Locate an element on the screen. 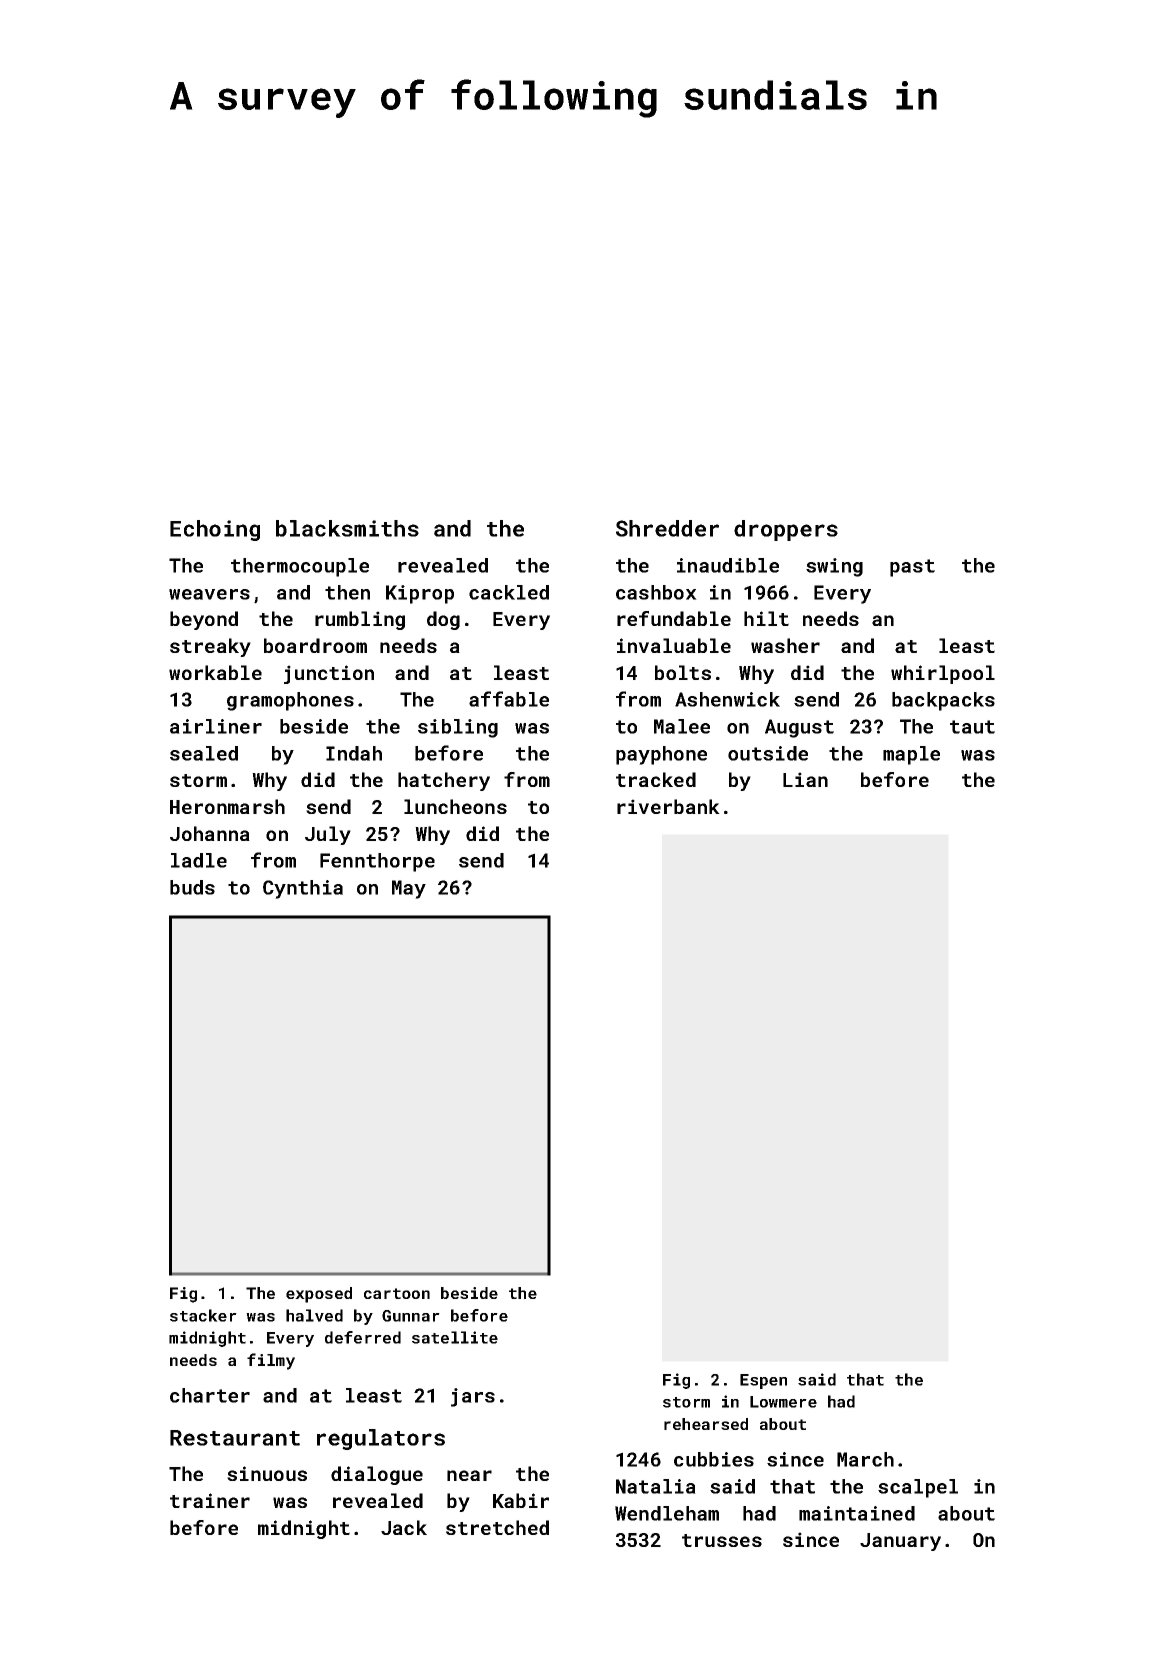  cartoon is located at coordinates (397, 1293).
